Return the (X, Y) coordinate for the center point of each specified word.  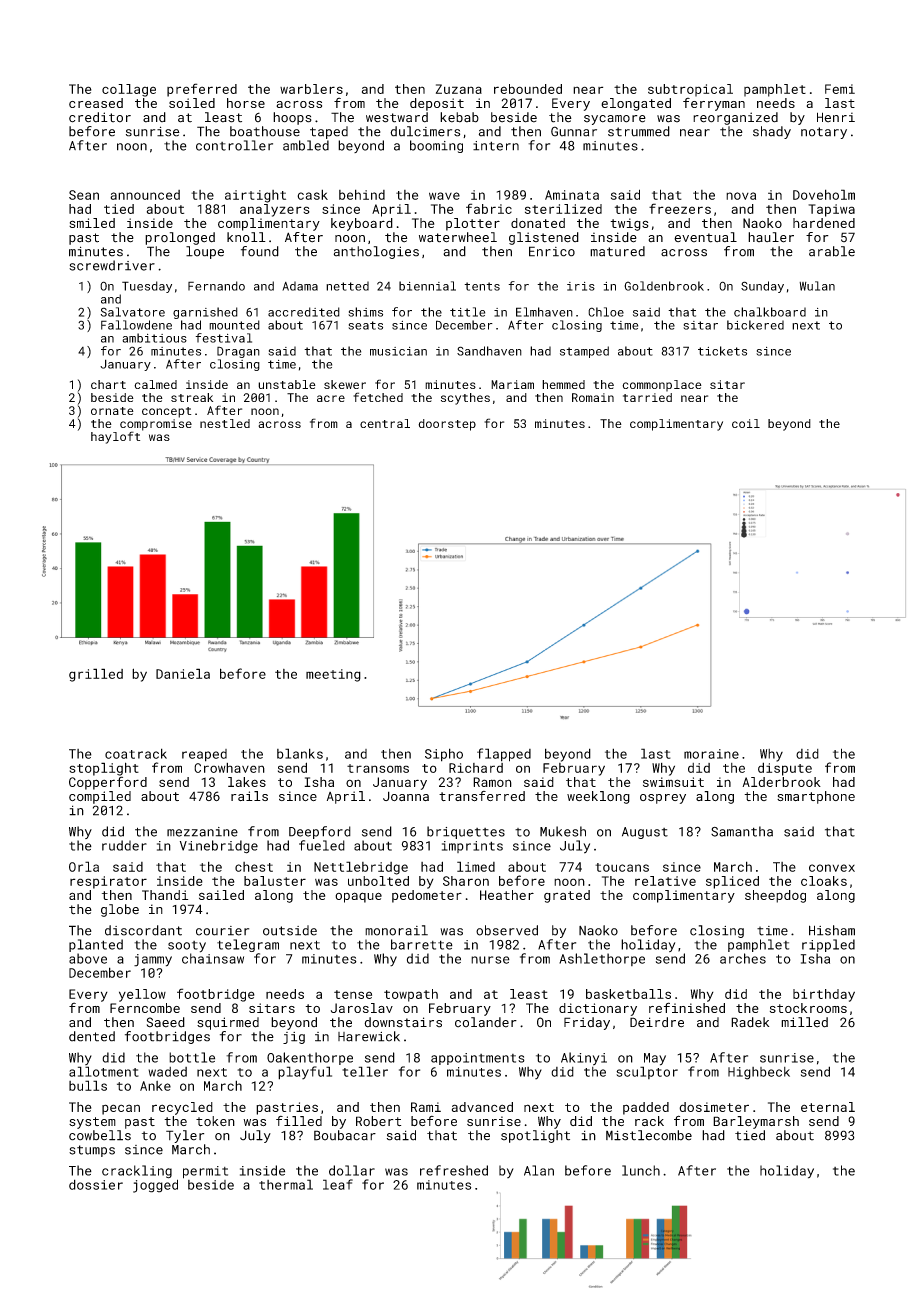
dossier (96, 1184)
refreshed (454, 1170)
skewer (345, 384)
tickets (722, 351)
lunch (641, 1170)
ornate (112, 411)
